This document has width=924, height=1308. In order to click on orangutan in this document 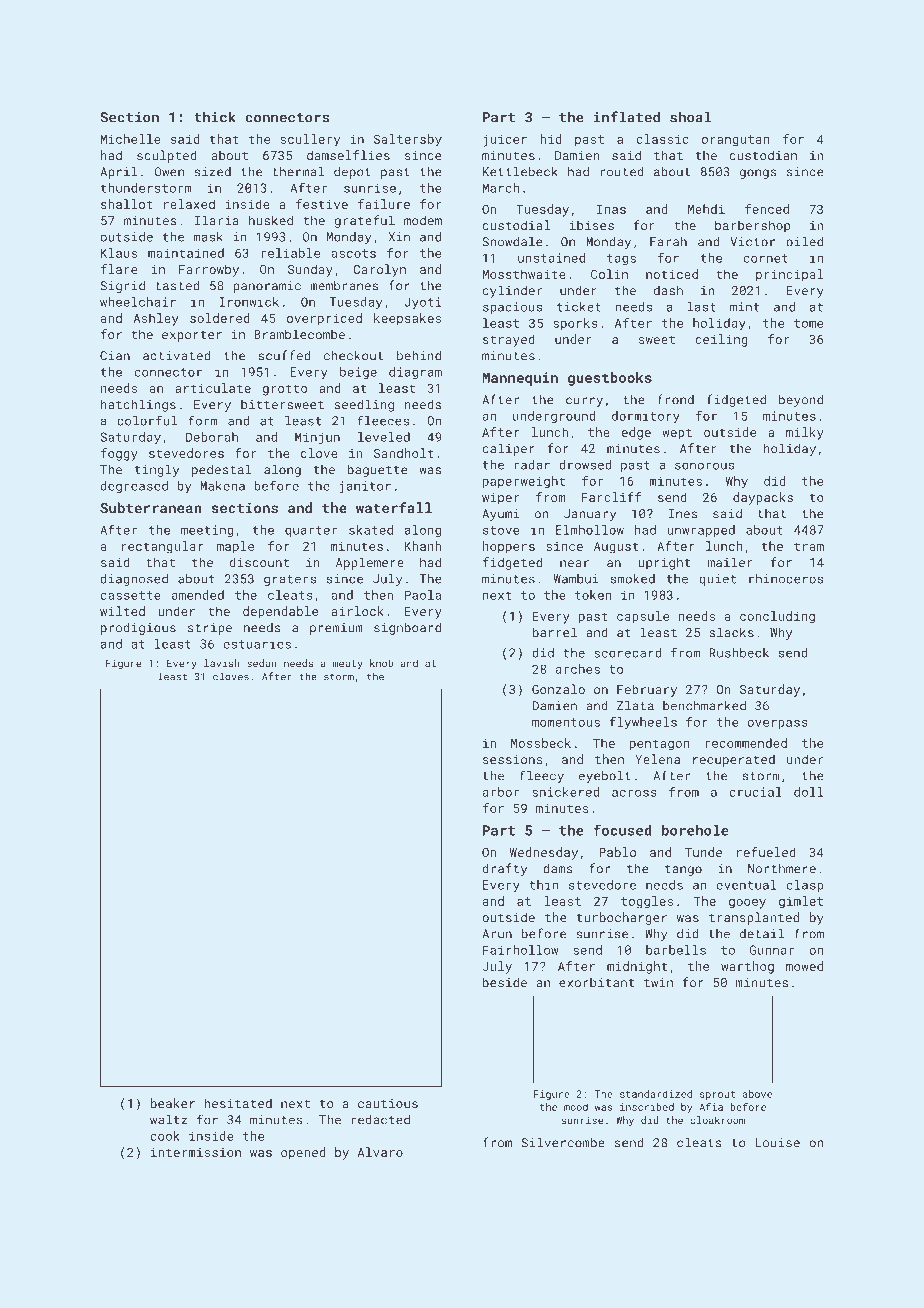, I will do `click(735, 141)`.
